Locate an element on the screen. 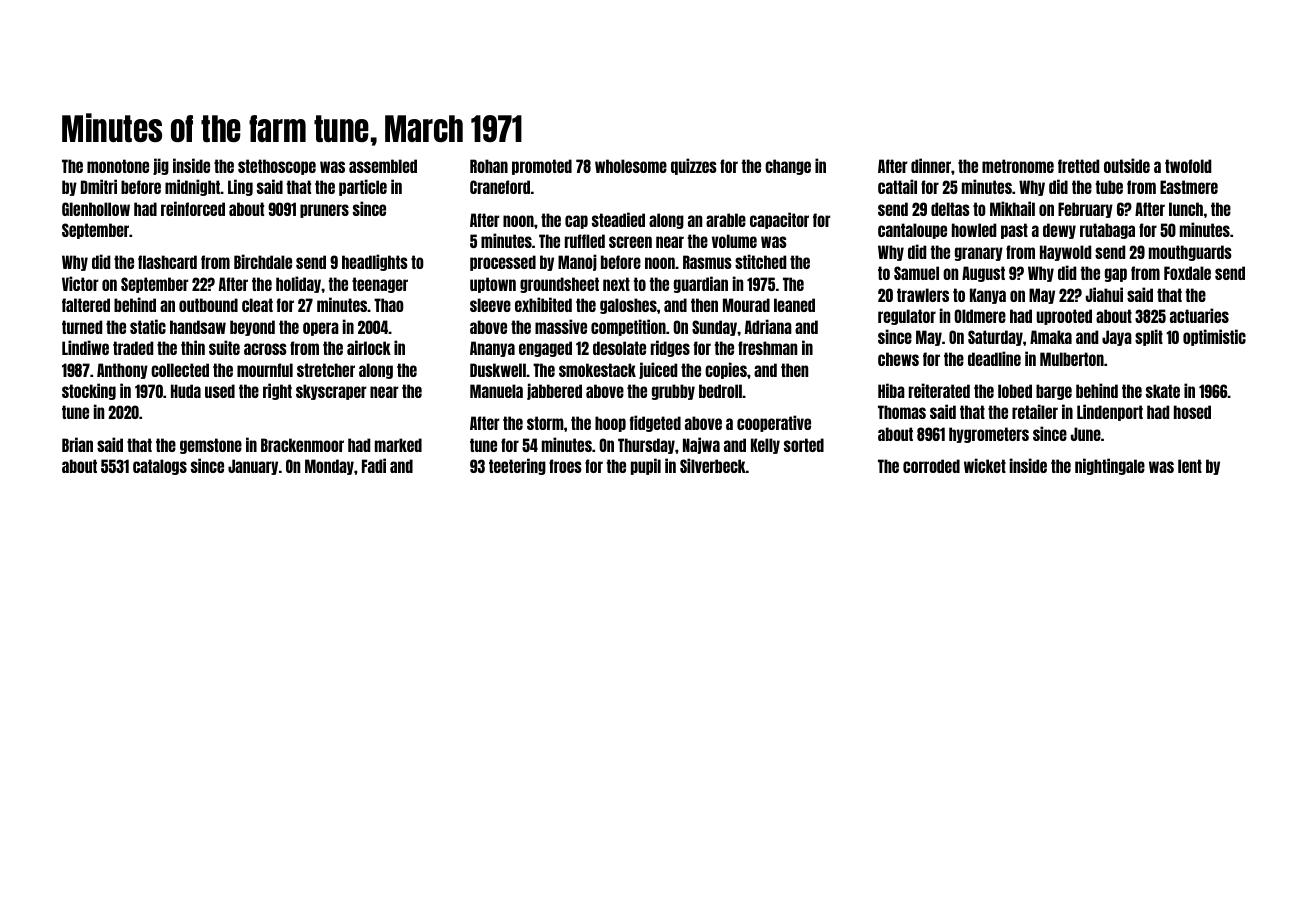 The height and width of the screenshot is (924, 1308). traded is located at coordinates (133, 348).
